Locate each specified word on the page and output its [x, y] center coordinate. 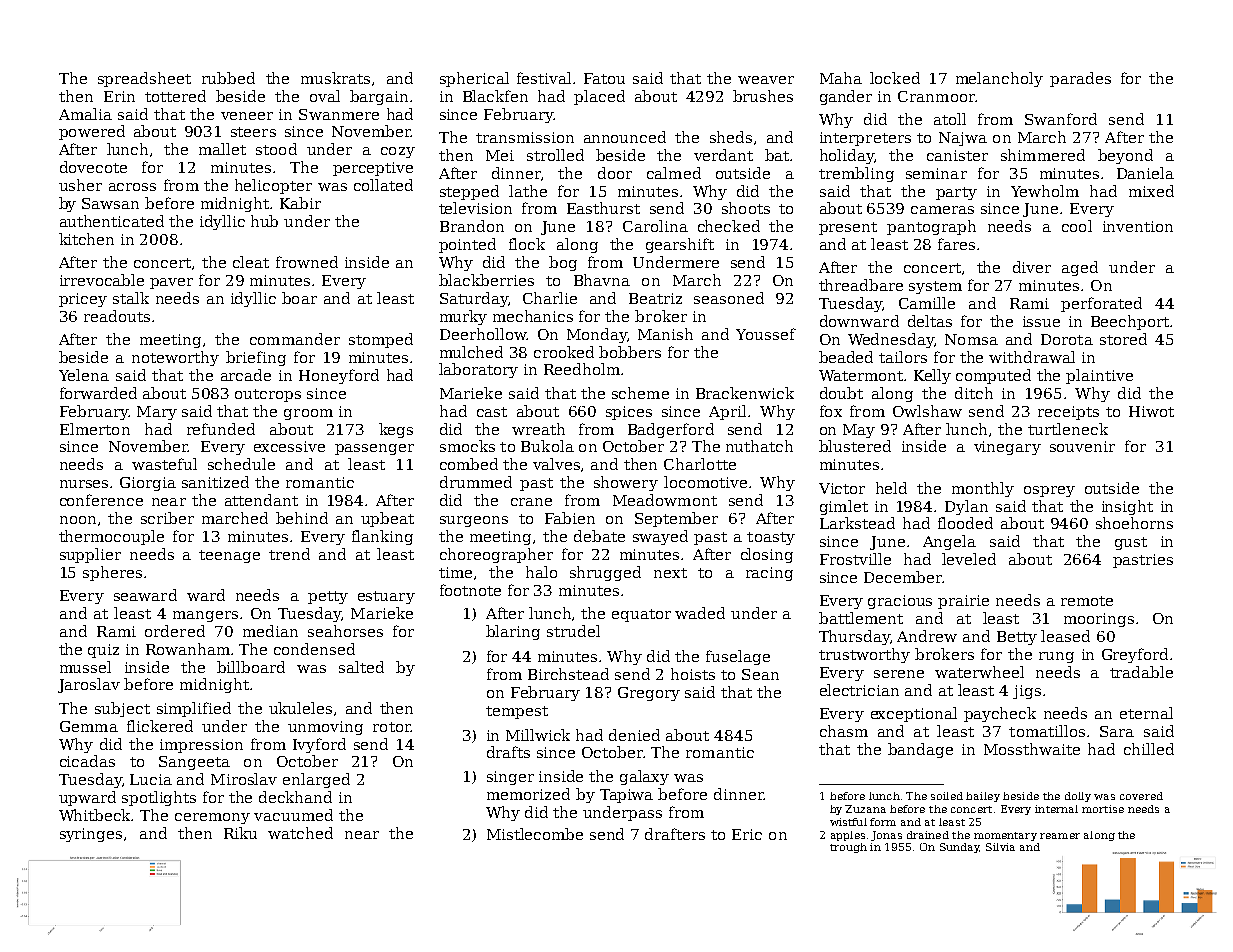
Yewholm [1045, 191]
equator [641, 615]
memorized [528, 794]
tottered [175, 96]
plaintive [1099, 376]
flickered [160, 726]
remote [1087, 601]
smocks [467, 446]
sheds [731, 137]
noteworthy [175, 358]
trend [289, 554]
